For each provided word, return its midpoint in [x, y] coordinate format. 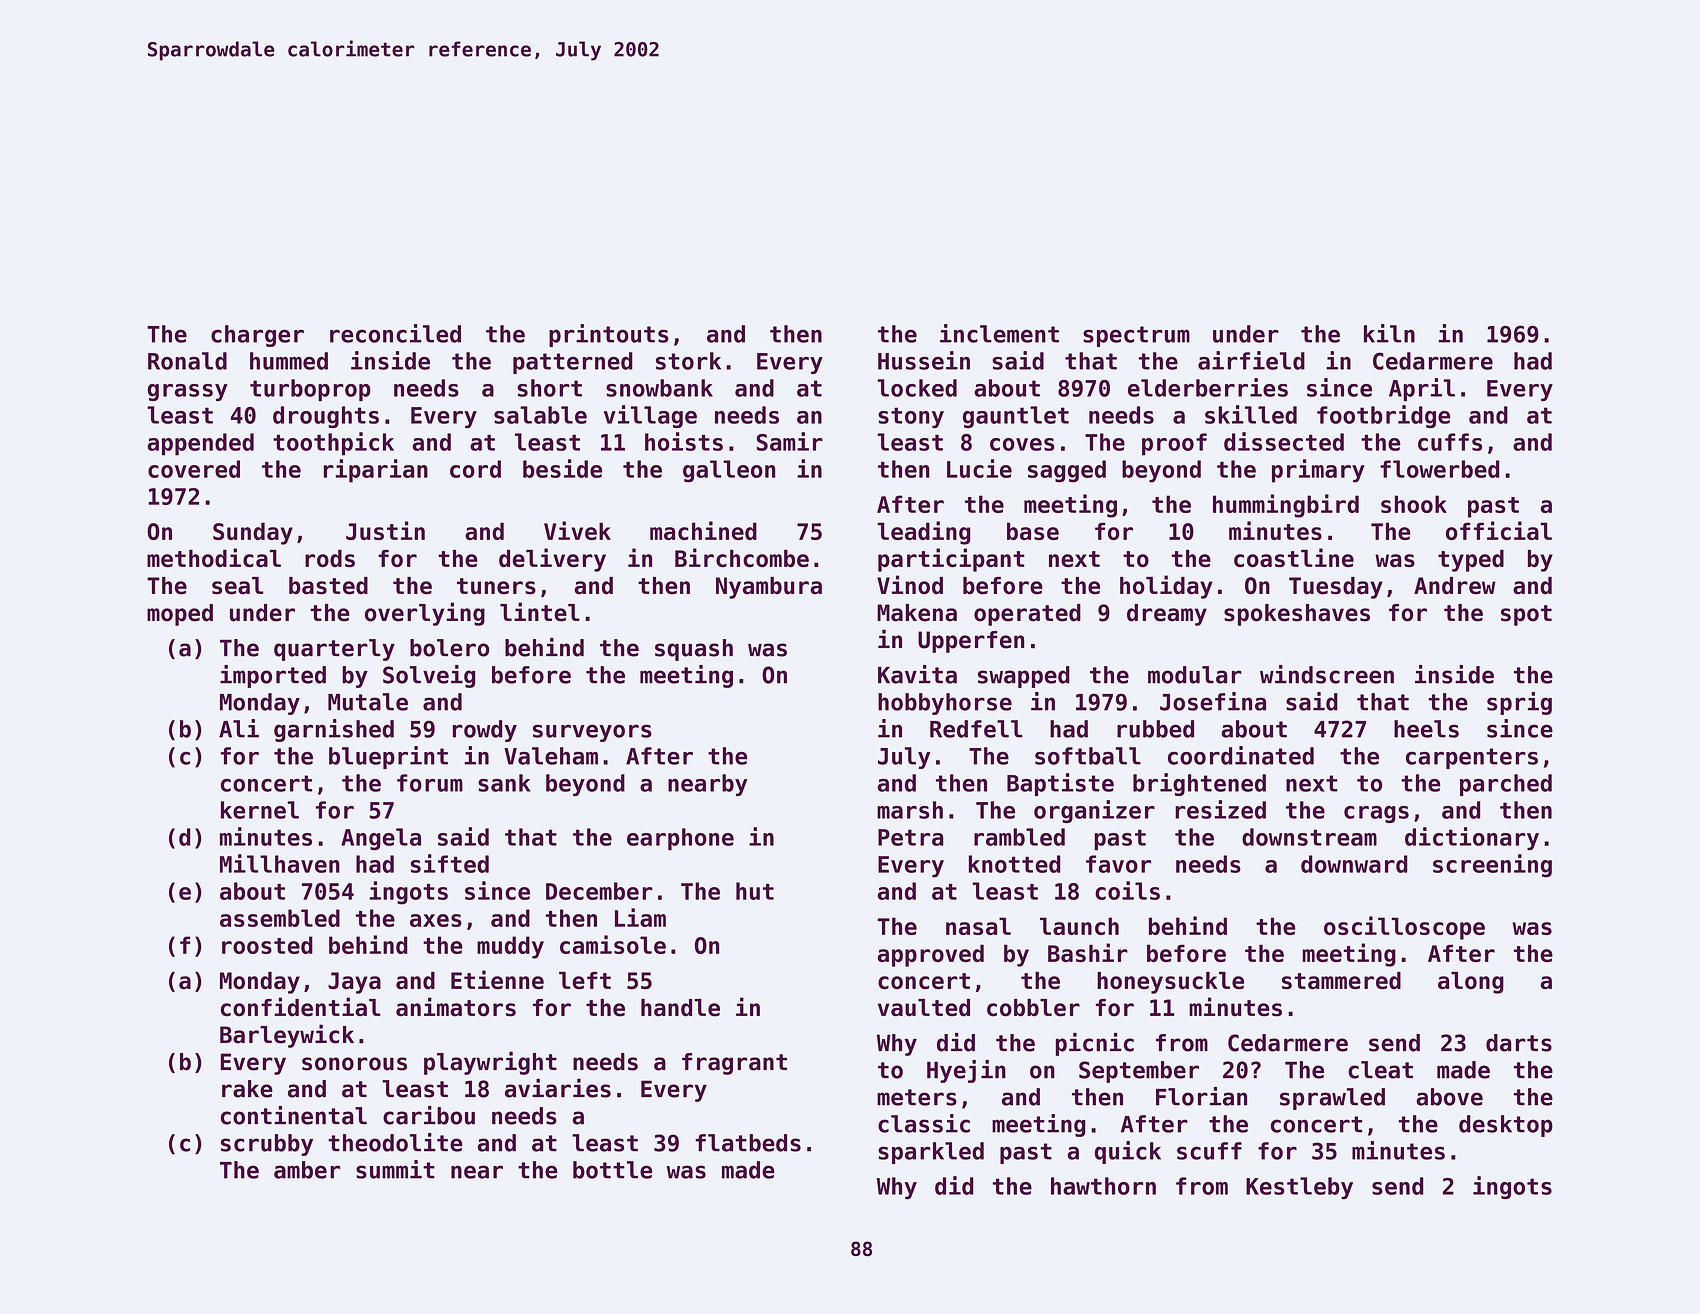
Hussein [924, 360]
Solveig [429, 676]
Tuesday [1336, 588]
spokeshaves [1297, 615]
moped [180, 615]
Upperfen [971, 642]
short [549, 388]
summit [395, 1169]
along [1471, 983]
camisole [613, 944]
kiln [1389, 333]
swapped [1024, 677]
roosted [267, 945]
